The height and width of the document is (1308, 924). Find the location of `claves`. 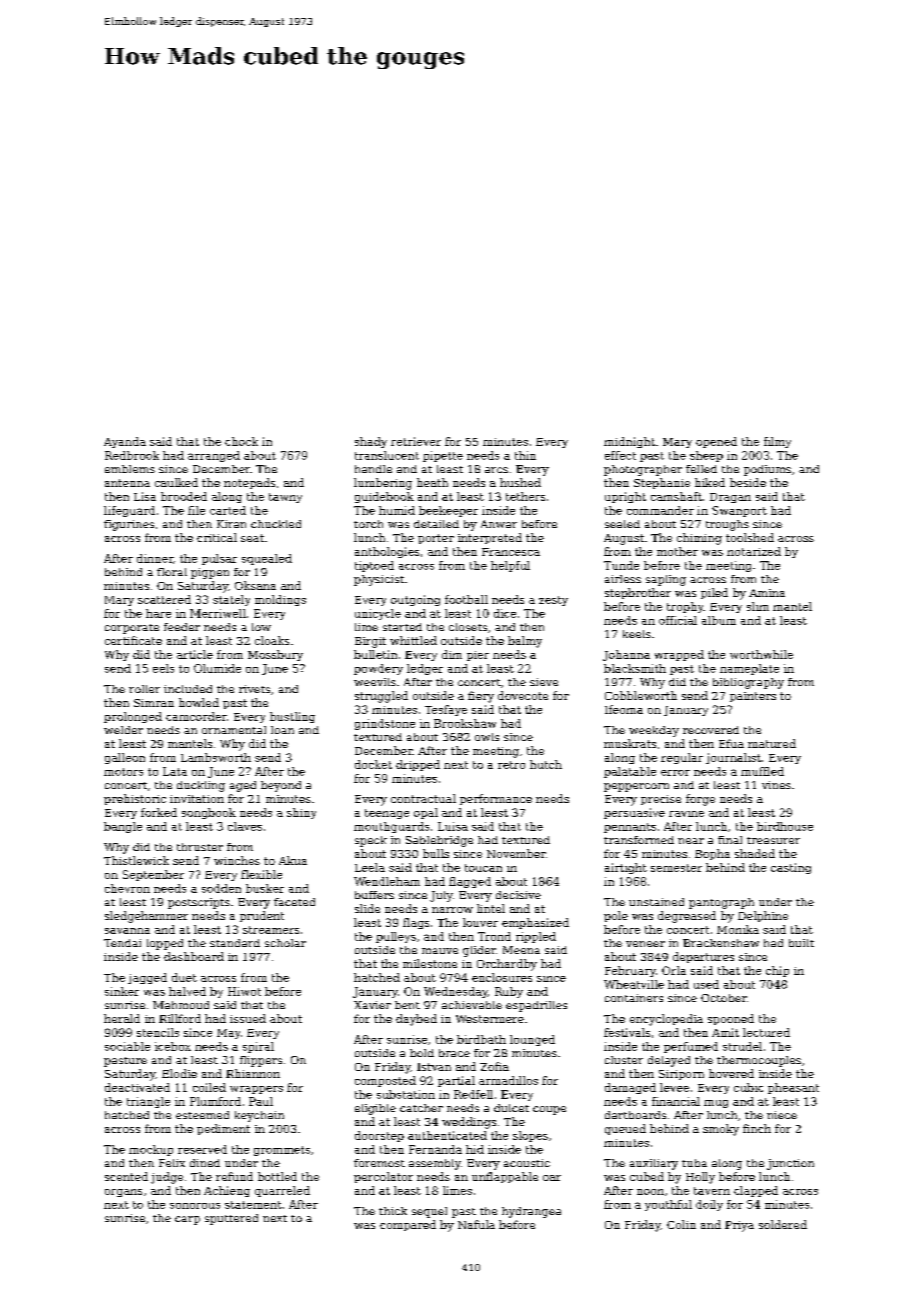

claves is located at coordinates (245, 826).
